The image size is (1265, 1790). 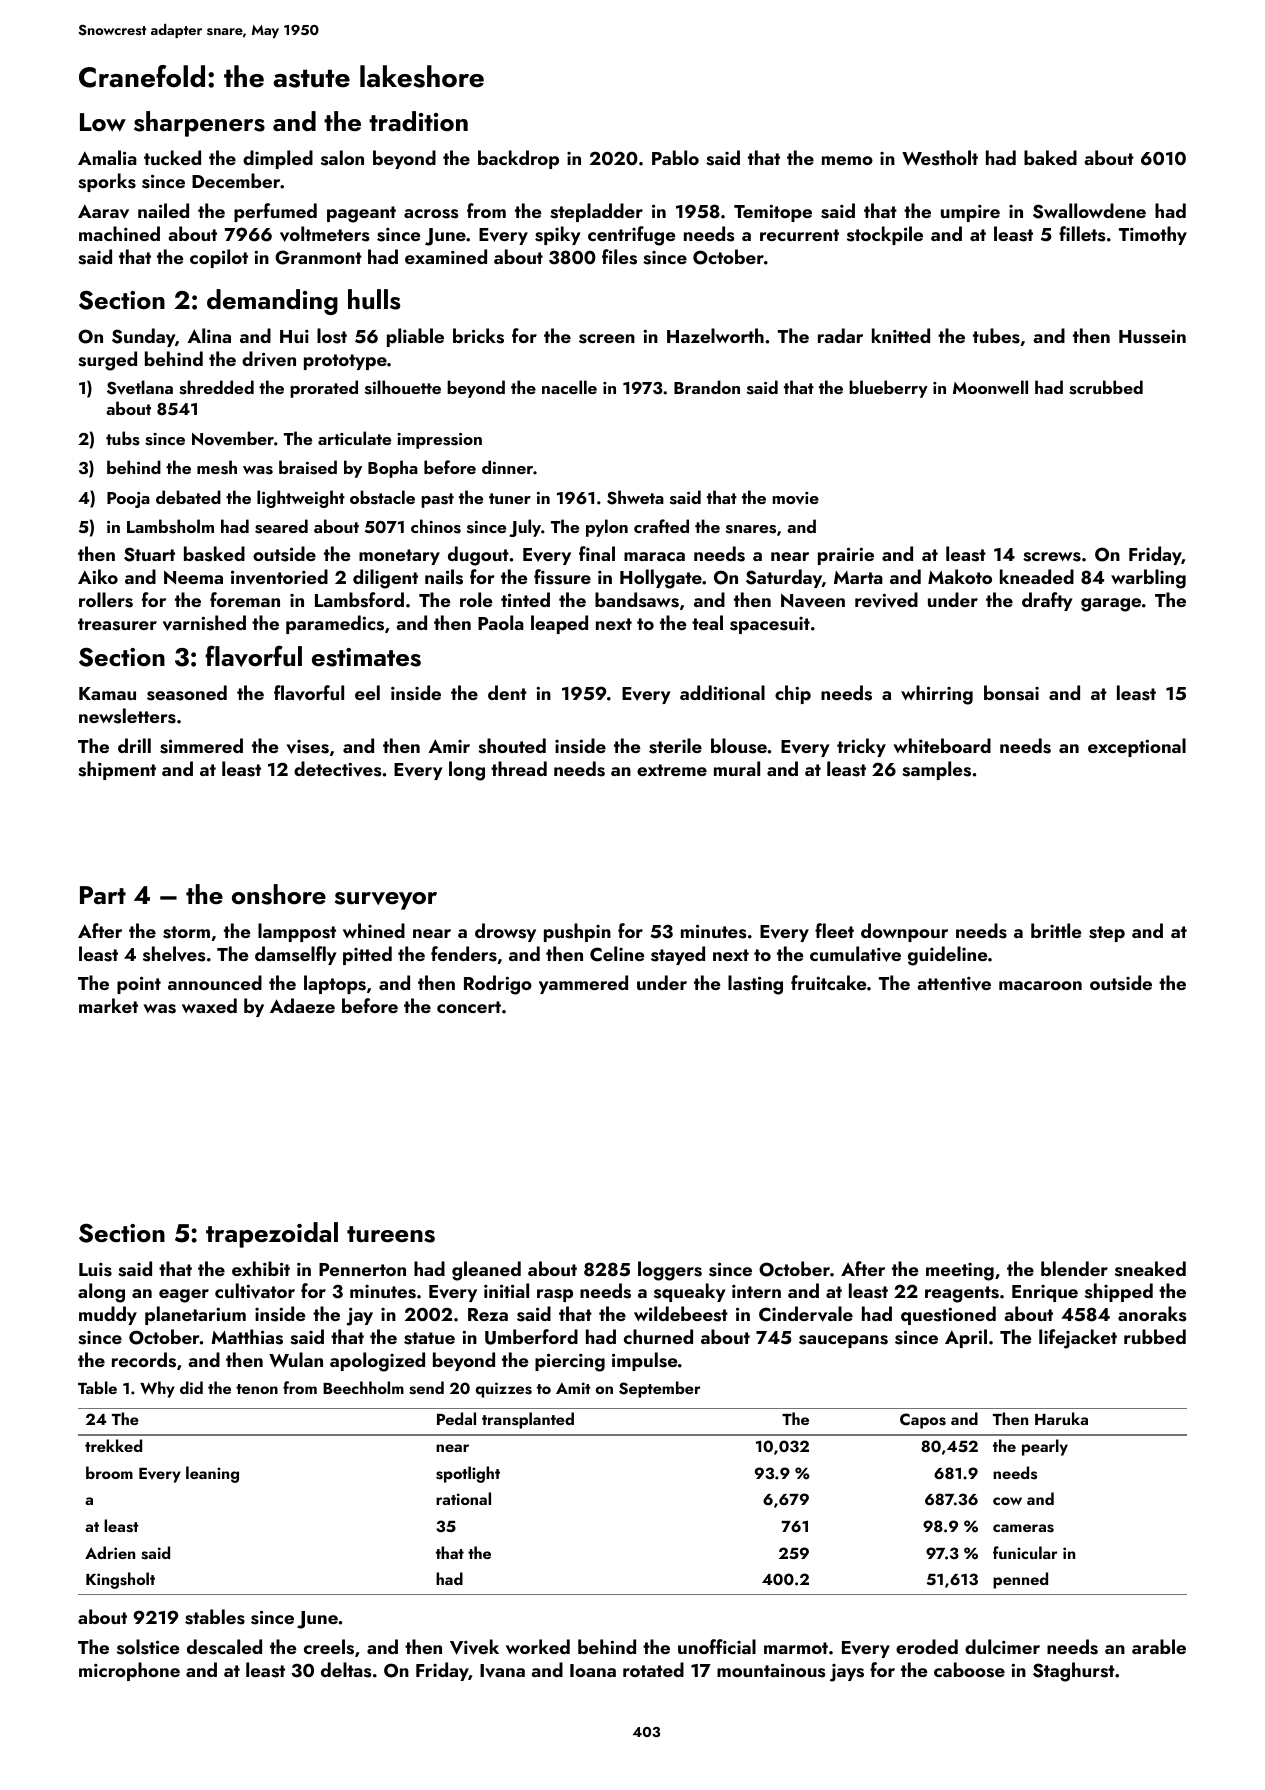 What do you see at coordinates (338, 769) in the screenshot?
I see `detectives` at bounding box center [338, 769].
